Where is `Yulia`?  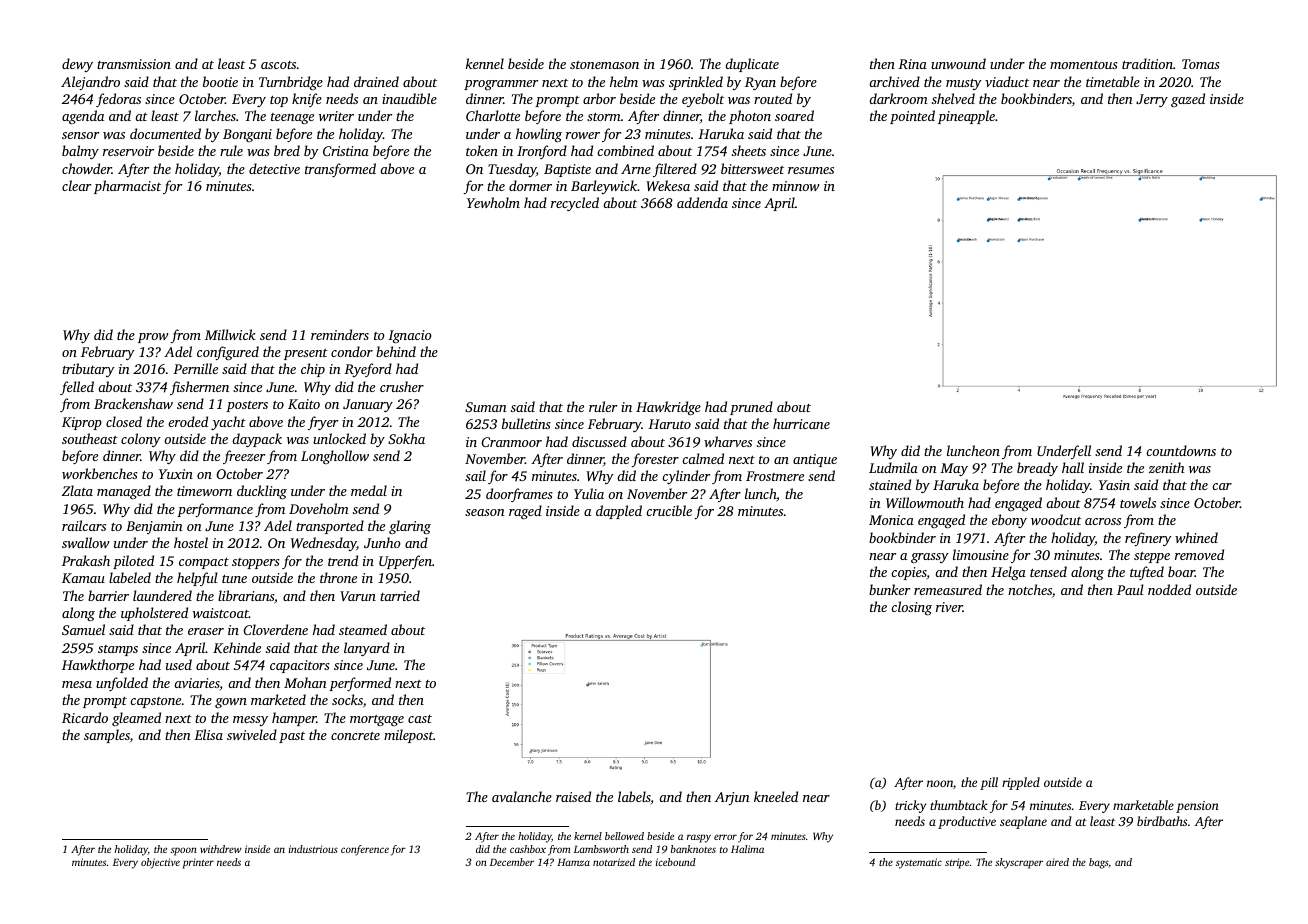 Yulia is located at coordinates (589, 493).
